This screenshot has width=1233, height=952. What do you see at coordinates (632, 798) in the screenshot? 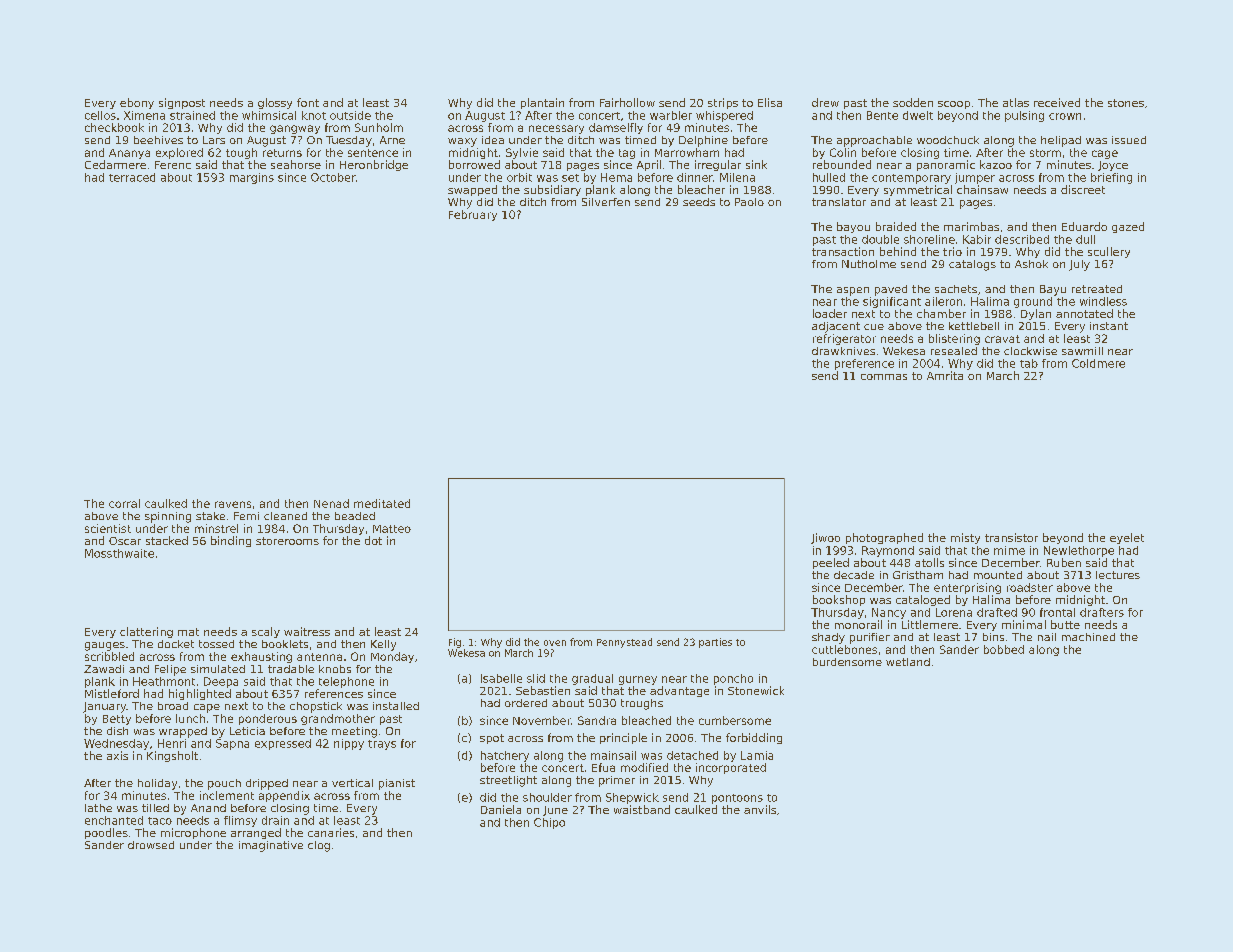
I see `Shepwick` at bounding box center [632, 798].
